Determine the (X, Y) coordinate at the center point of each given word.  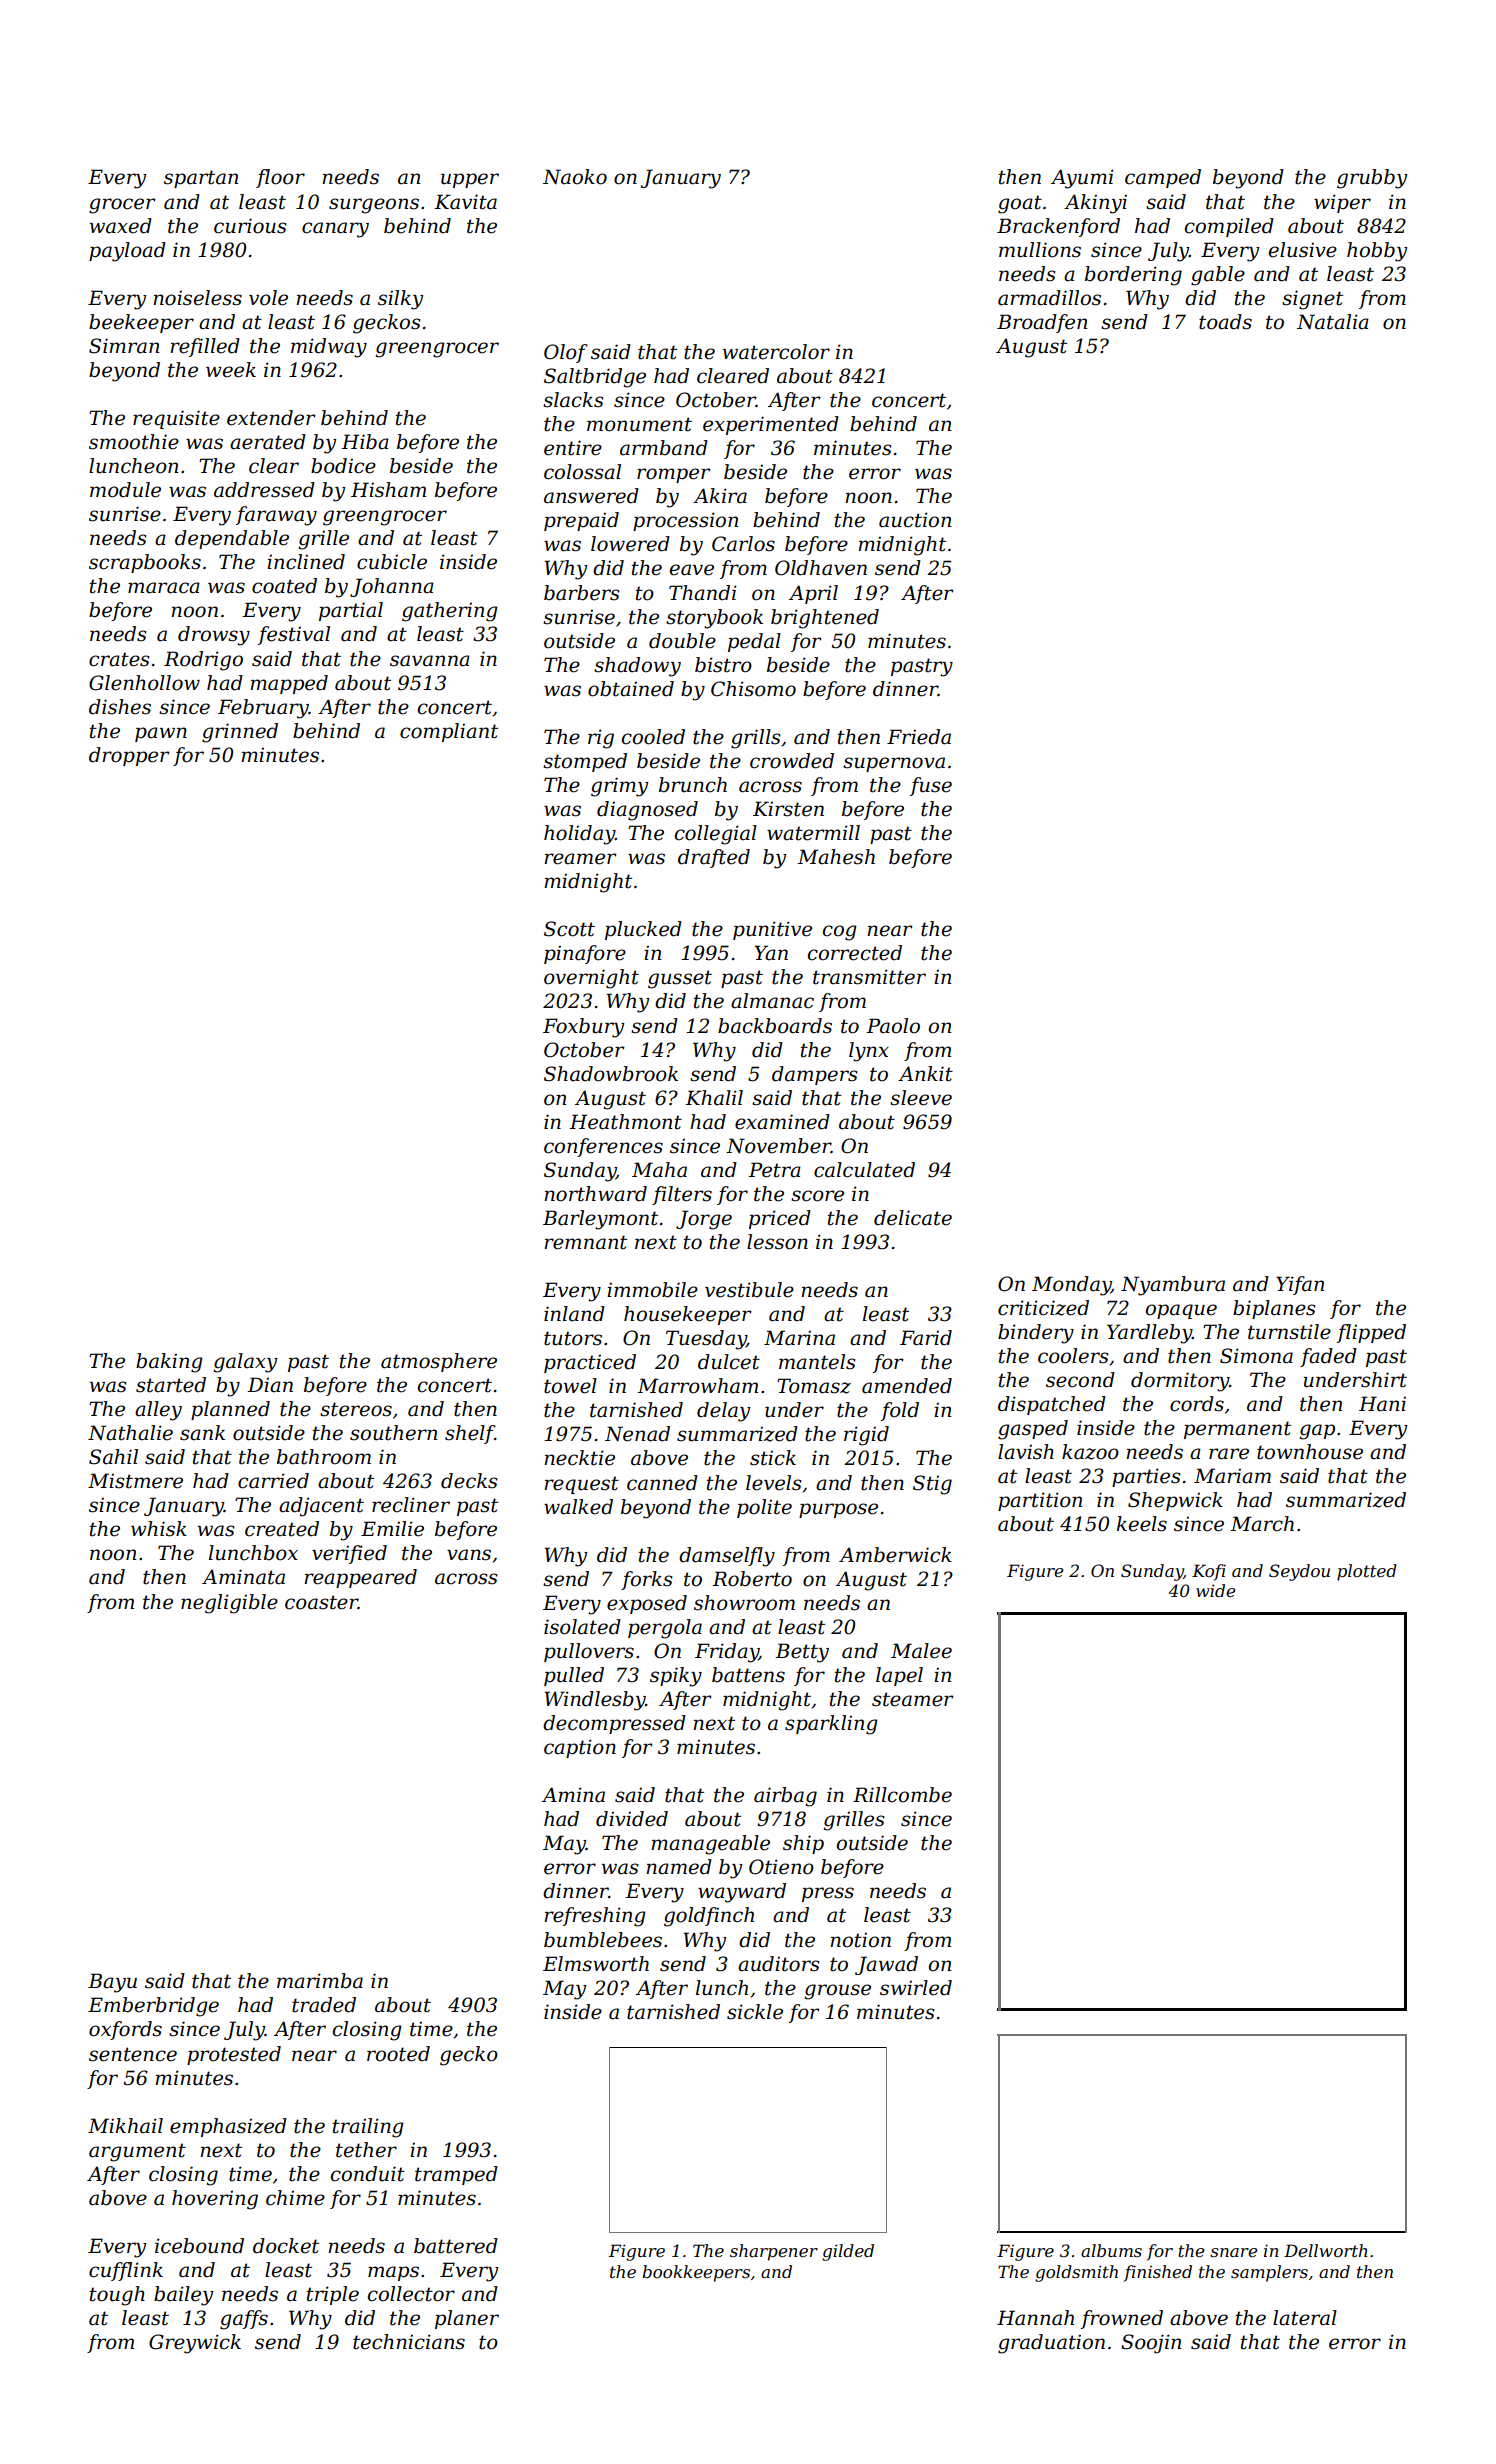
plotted (1367, 1572)
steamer (913, 1699)
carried (273, 1481)
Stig (932, 1485)
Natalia (1333, 322)
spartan (201, 179)
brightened (825, 619)
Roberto (752, 1579)
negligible (229, 1604)
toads (1225, 322)
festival (294, 635)
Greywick (195, 2344)
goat (1020, 204)
